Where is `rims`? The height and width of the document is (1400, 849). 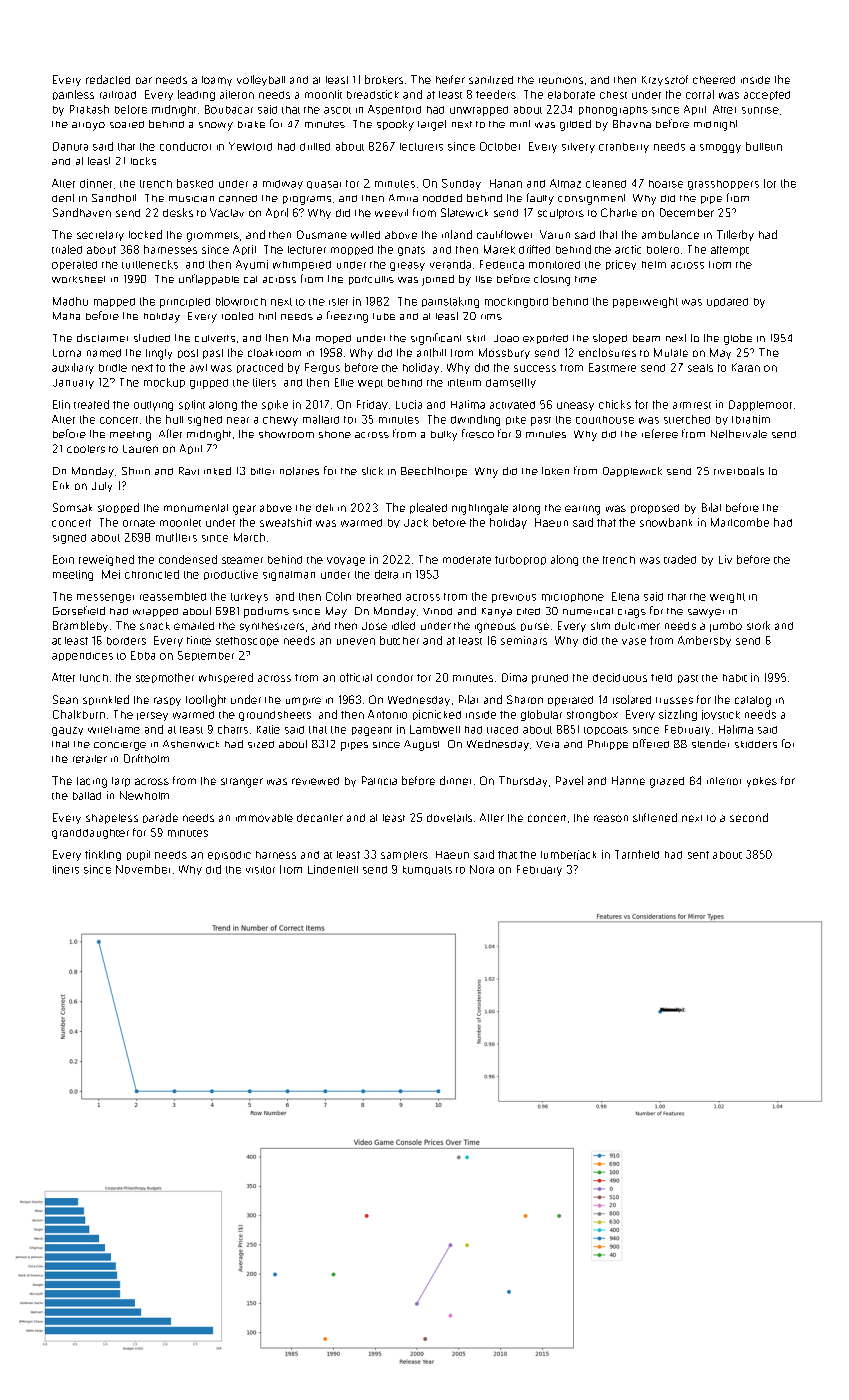
rims is located at coordinates (491, 317).
